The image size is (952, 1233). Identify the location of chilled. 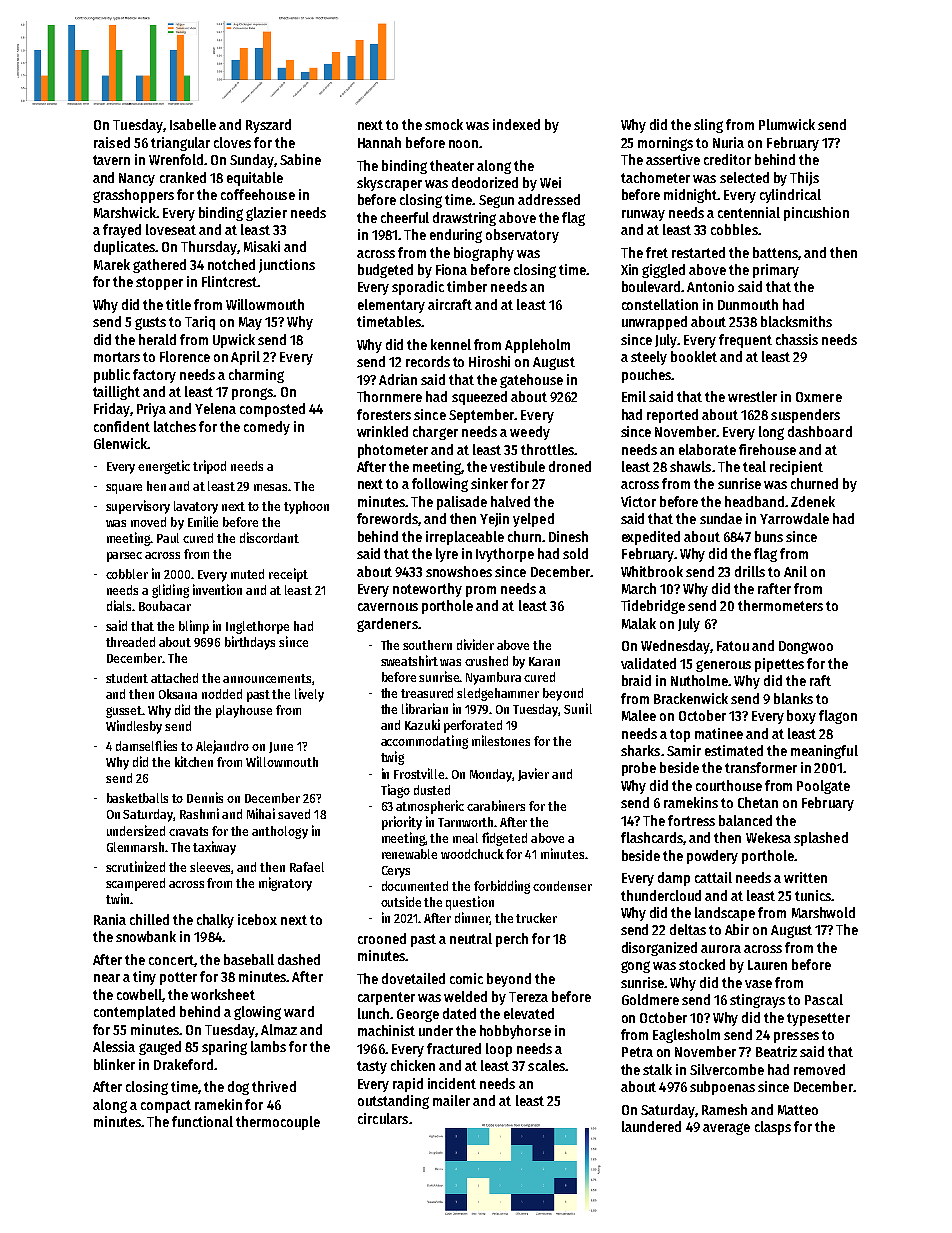
(149, 919).
